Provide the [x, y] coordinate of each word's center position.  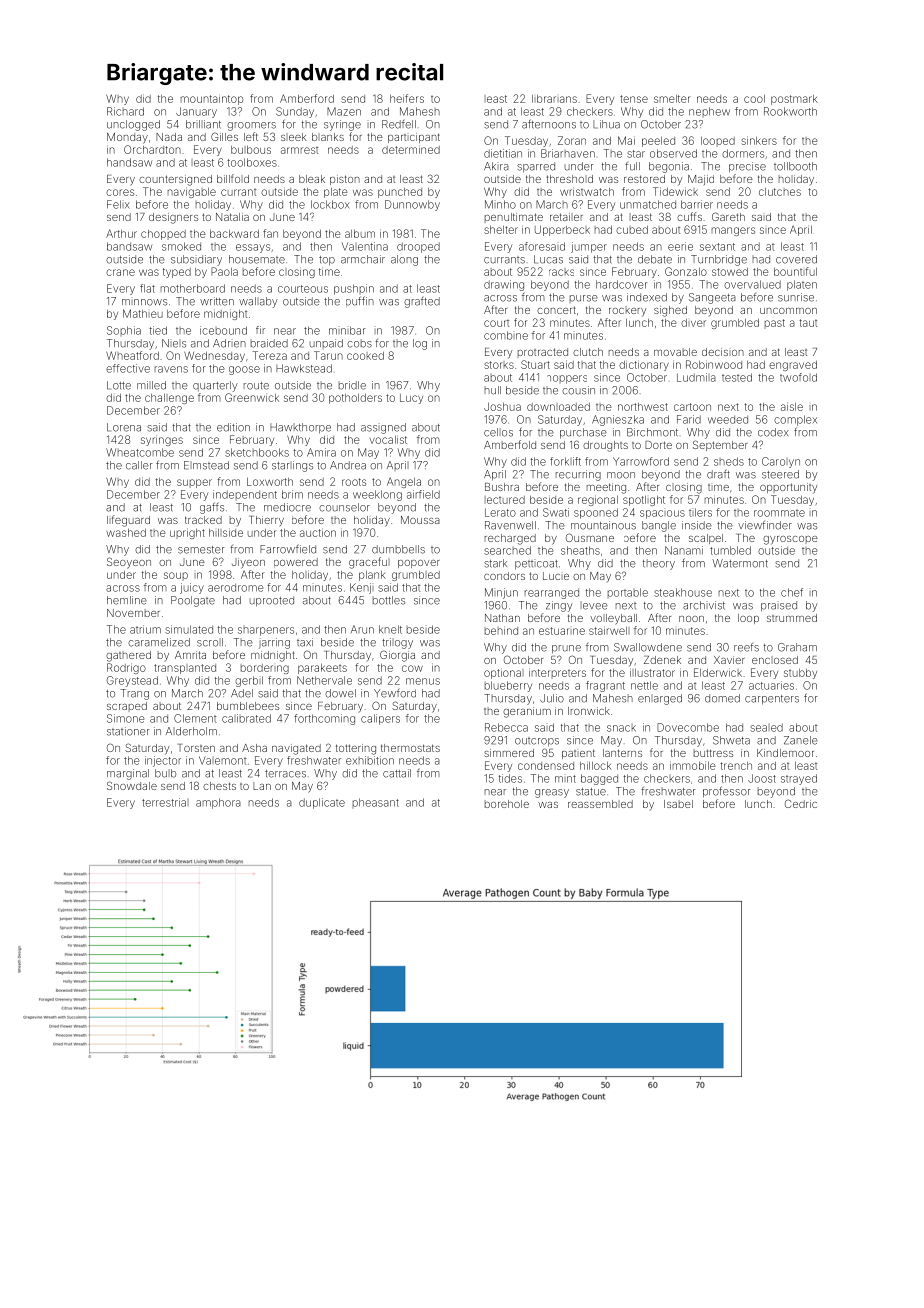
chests [219, 786]
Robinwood [714, 364]
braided [269, 343]
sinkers [759, 140]
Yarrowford [641, 461]
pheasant [376, 803]
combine [506, 335]
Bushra [502, 487]
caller [139, 465]
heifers [407, 98]
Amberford [307, 98]
